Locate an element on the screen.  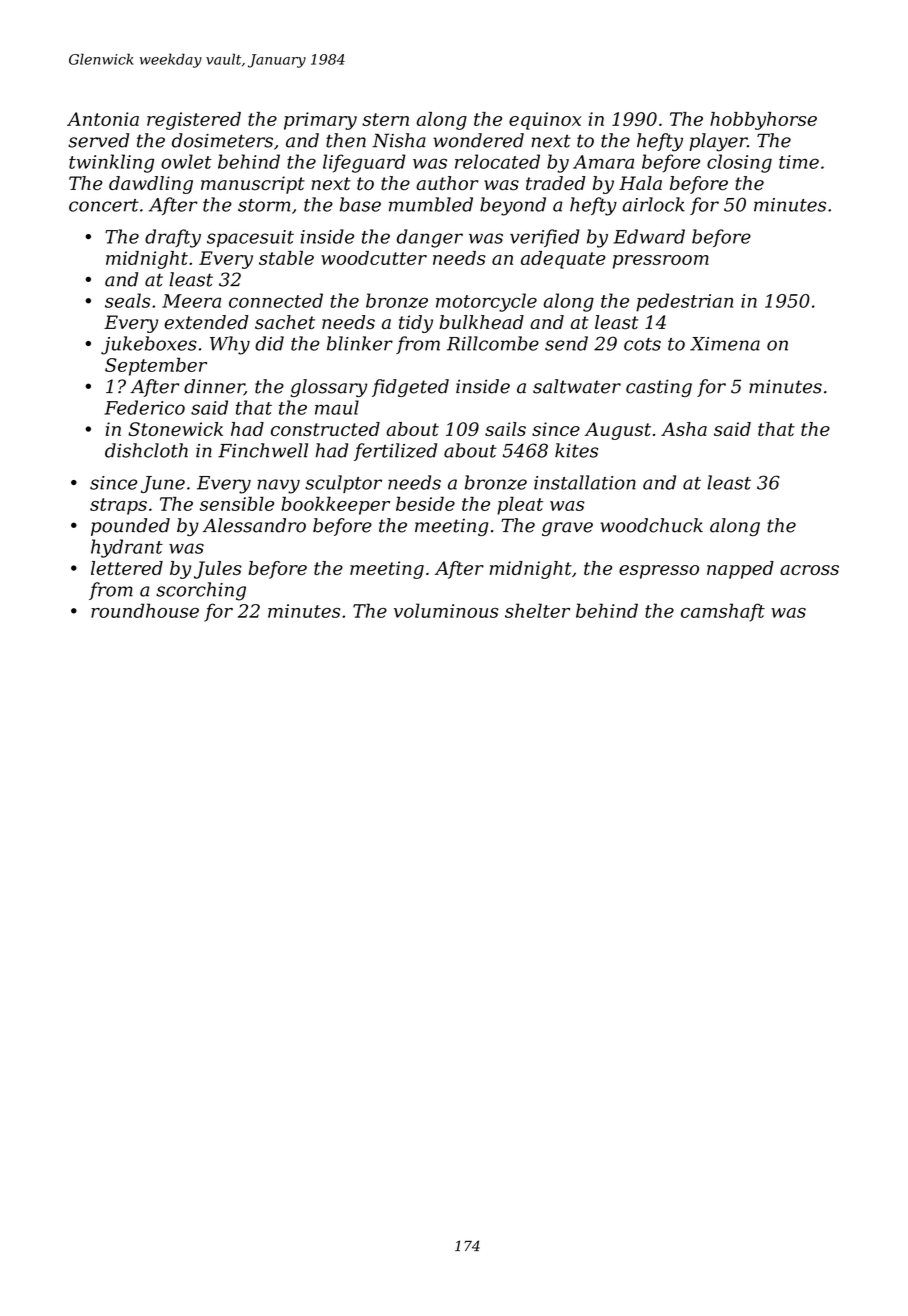
dosimeters is located at coordinates (222, 140).
